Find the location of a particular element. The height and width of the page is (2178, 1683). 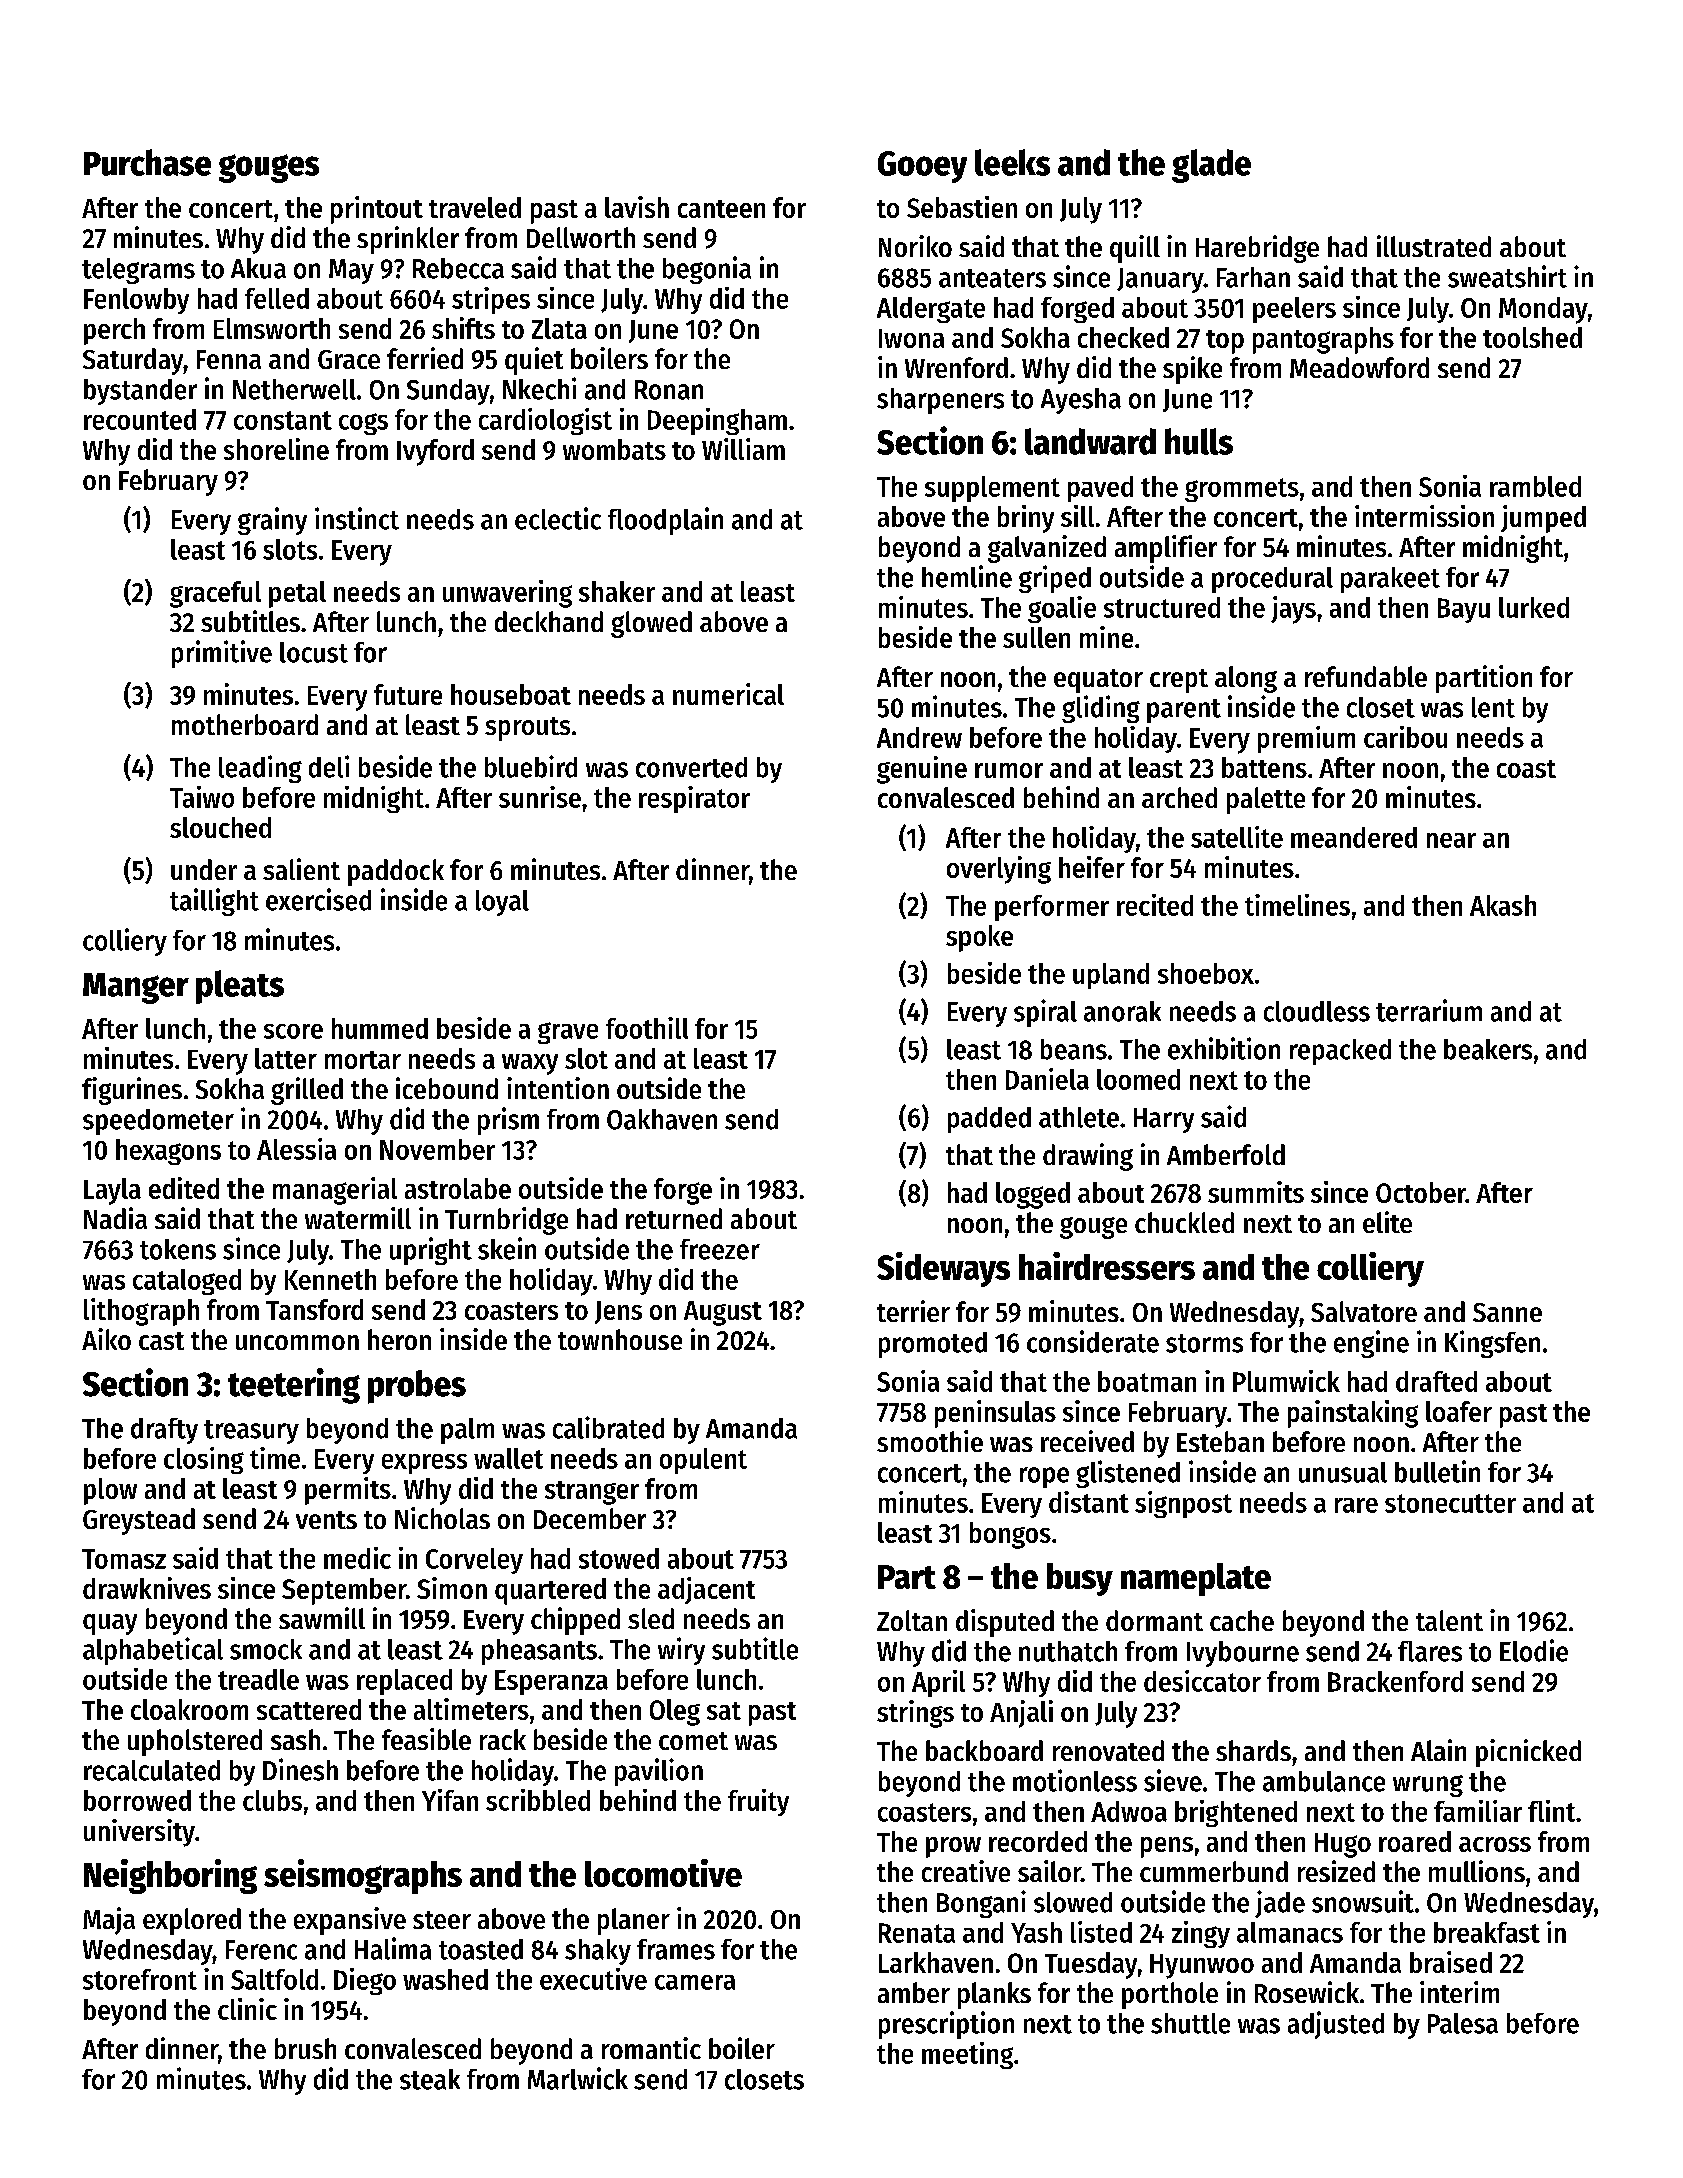

brush is located at coordinates (305, 2048).
